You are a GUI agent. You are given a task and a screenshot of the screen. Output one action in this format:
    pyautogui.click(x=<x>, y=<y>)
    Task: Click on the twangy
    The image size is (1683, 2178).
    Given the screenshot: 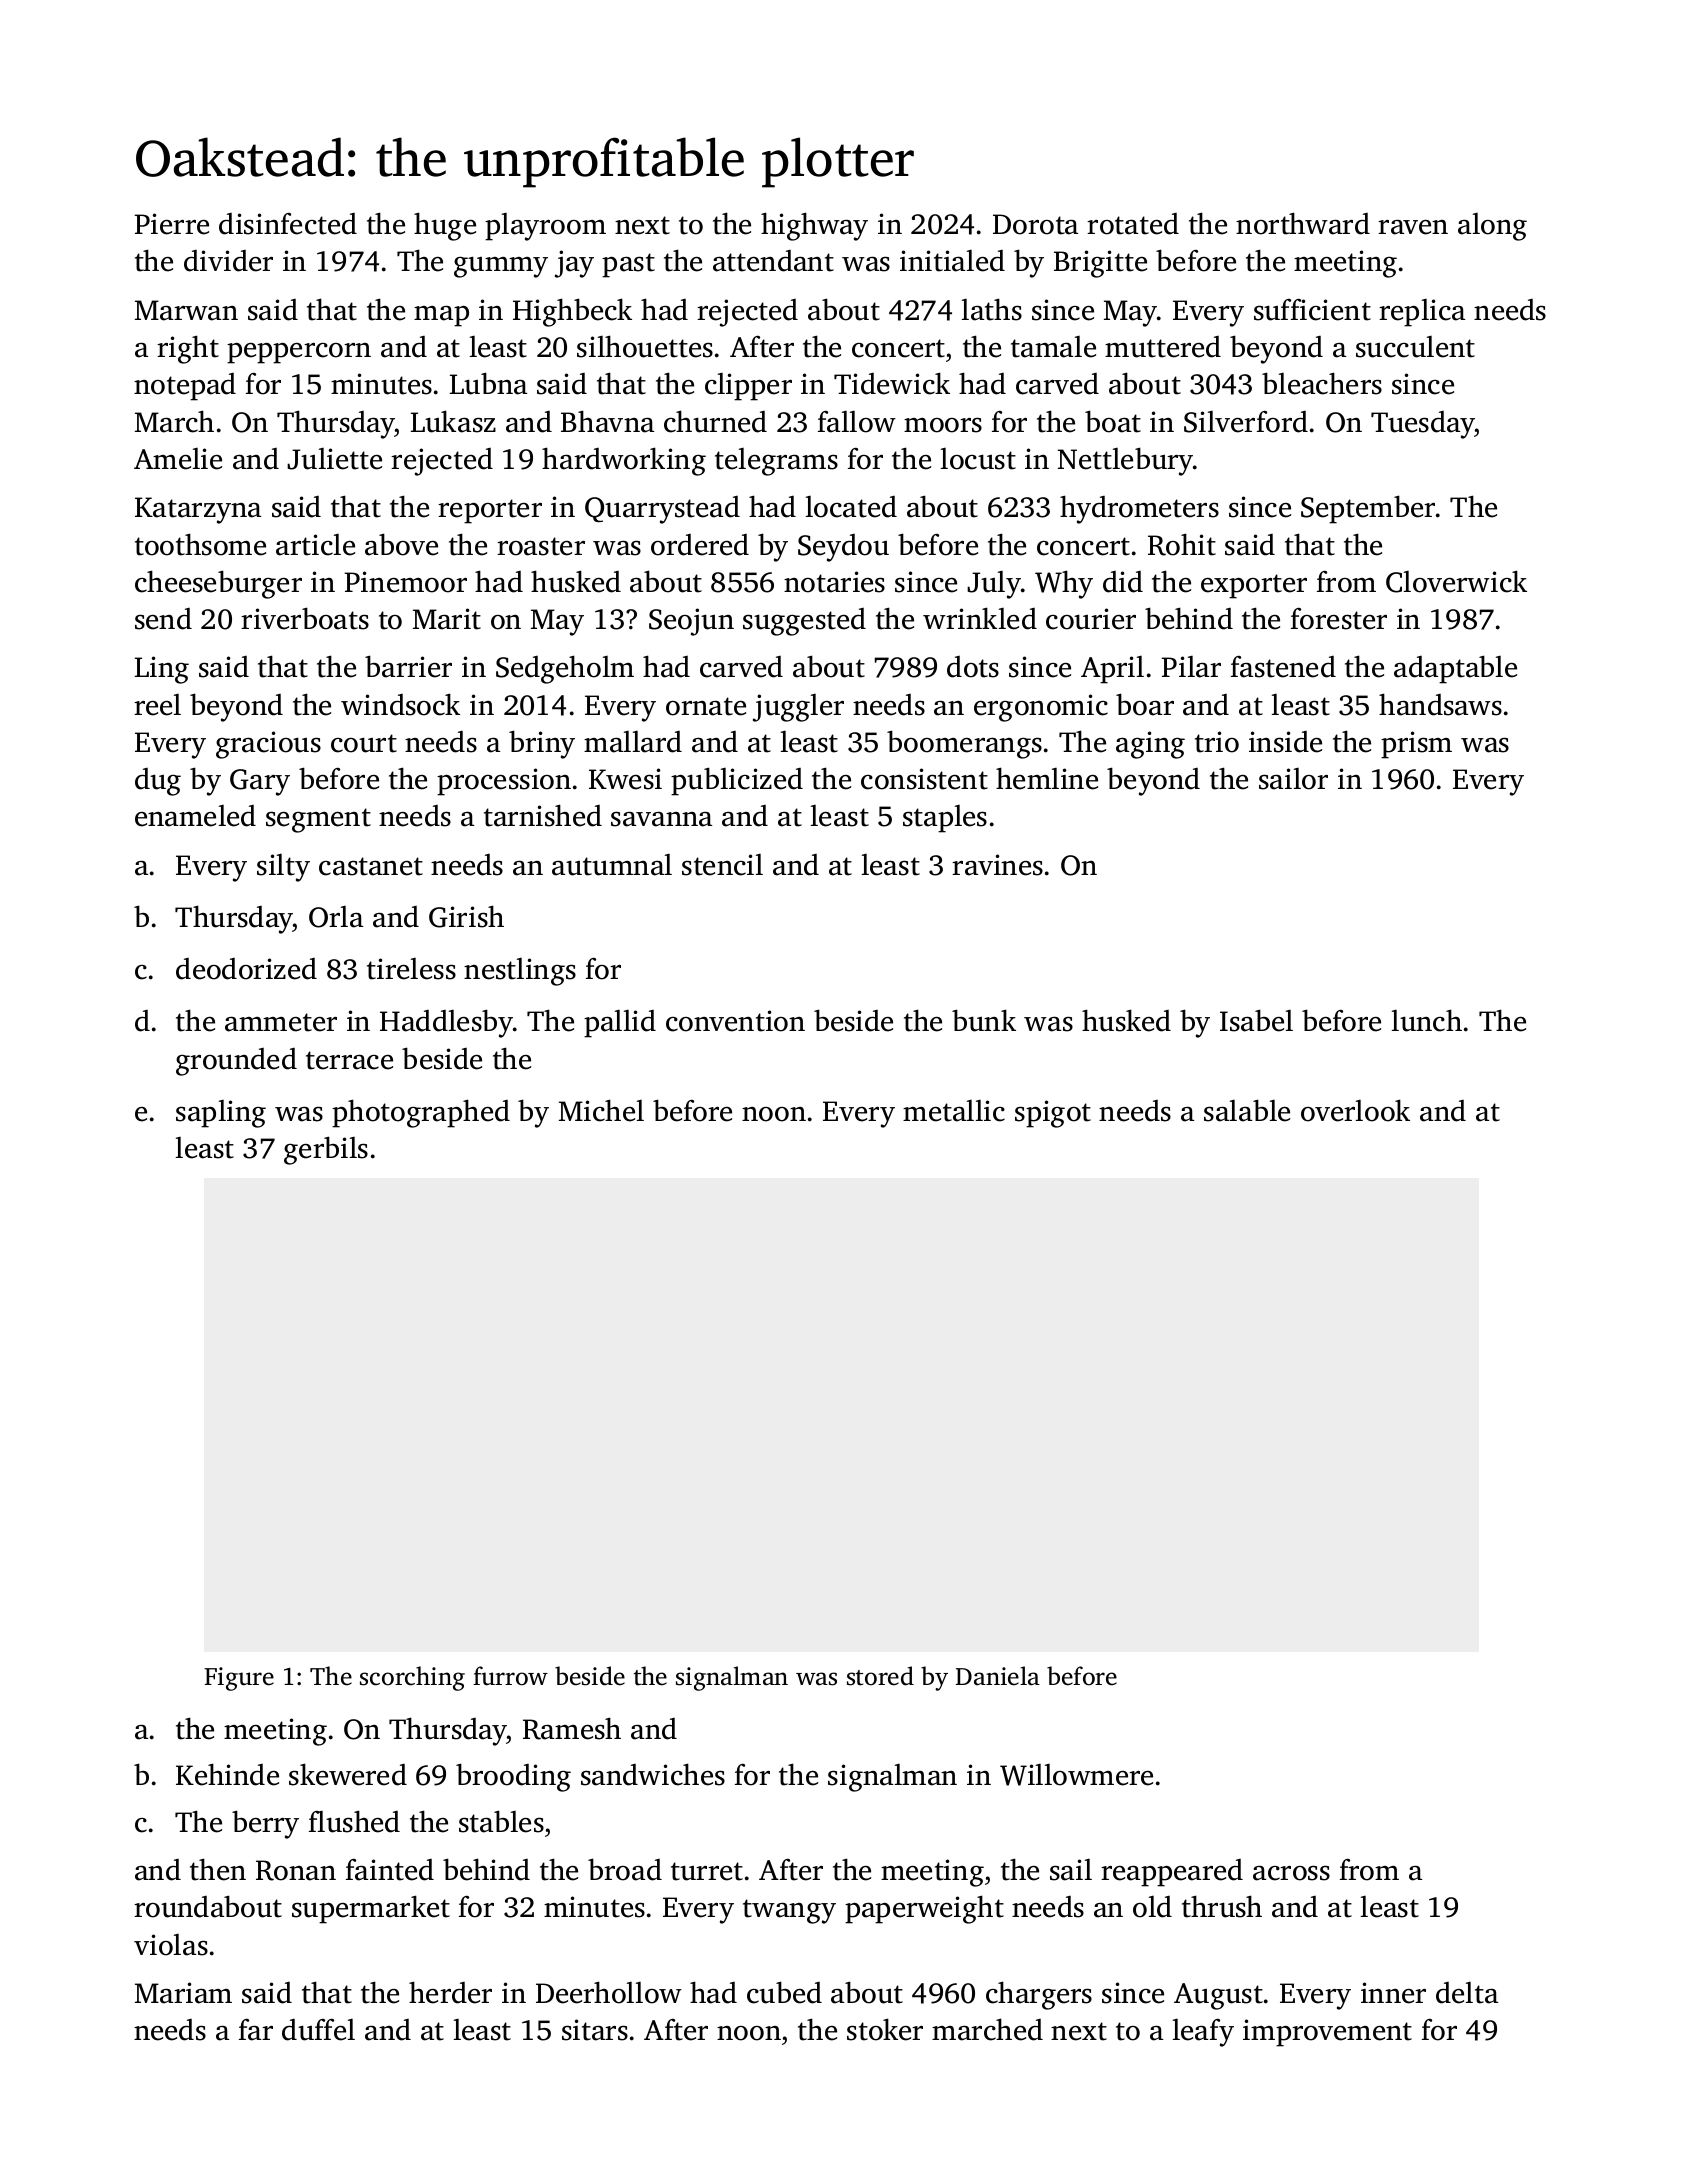 What is the action you would take?
    pyautogui.click(x=789, y=1911)
